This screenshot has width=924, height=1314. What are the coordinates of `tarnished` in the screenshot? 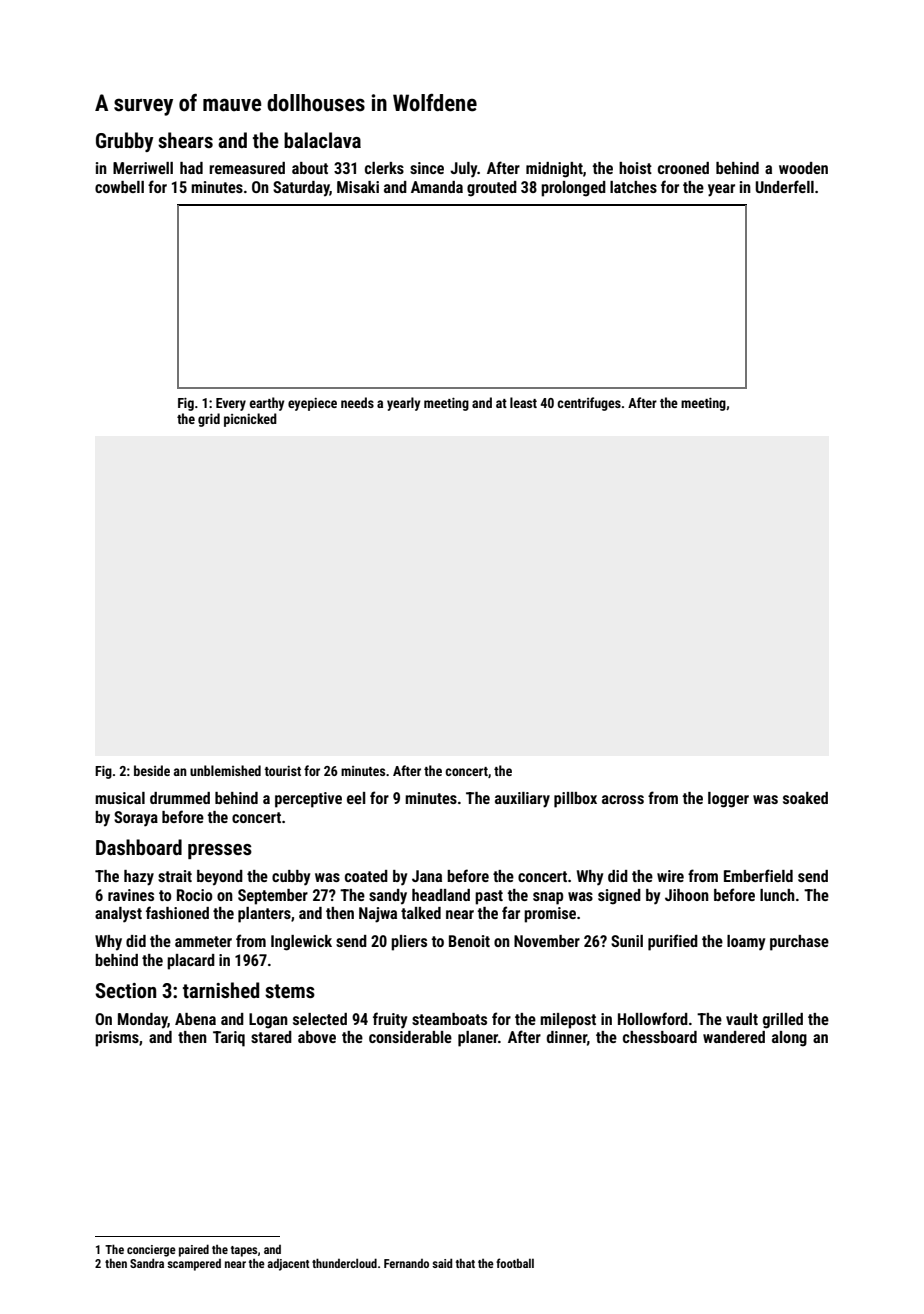 It's located at (221, 990).
